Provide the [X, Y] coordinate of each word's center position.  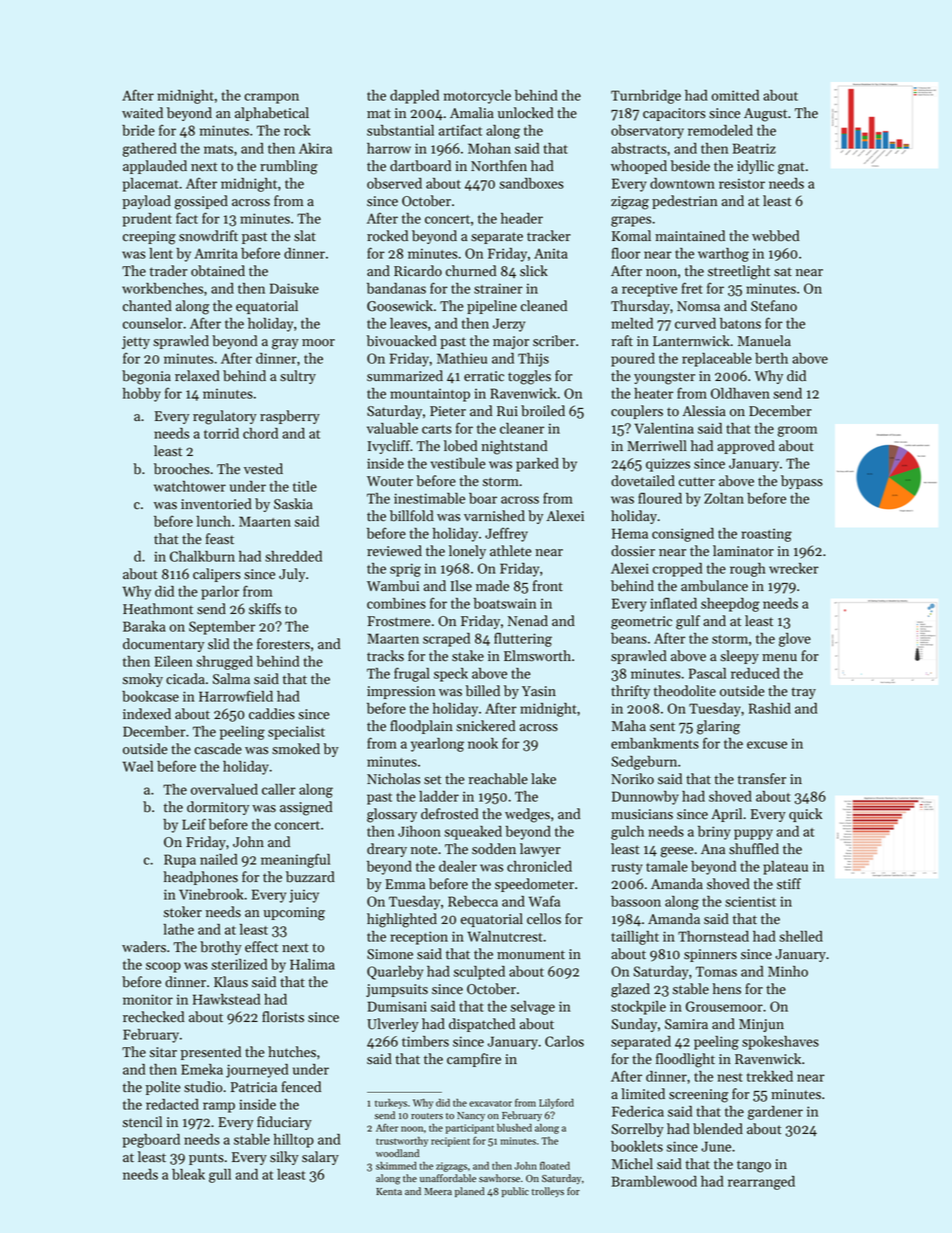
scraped [446, 640]
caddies [272, 714]
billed [483, 691]
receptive [649, 290]
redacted [172, 1104]
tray [804, 693]
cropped [677, 570]
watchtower [190, 486]
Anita [551, 253]
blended [718, 1129]
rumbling [289, 167]
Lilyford [556, 1103]
